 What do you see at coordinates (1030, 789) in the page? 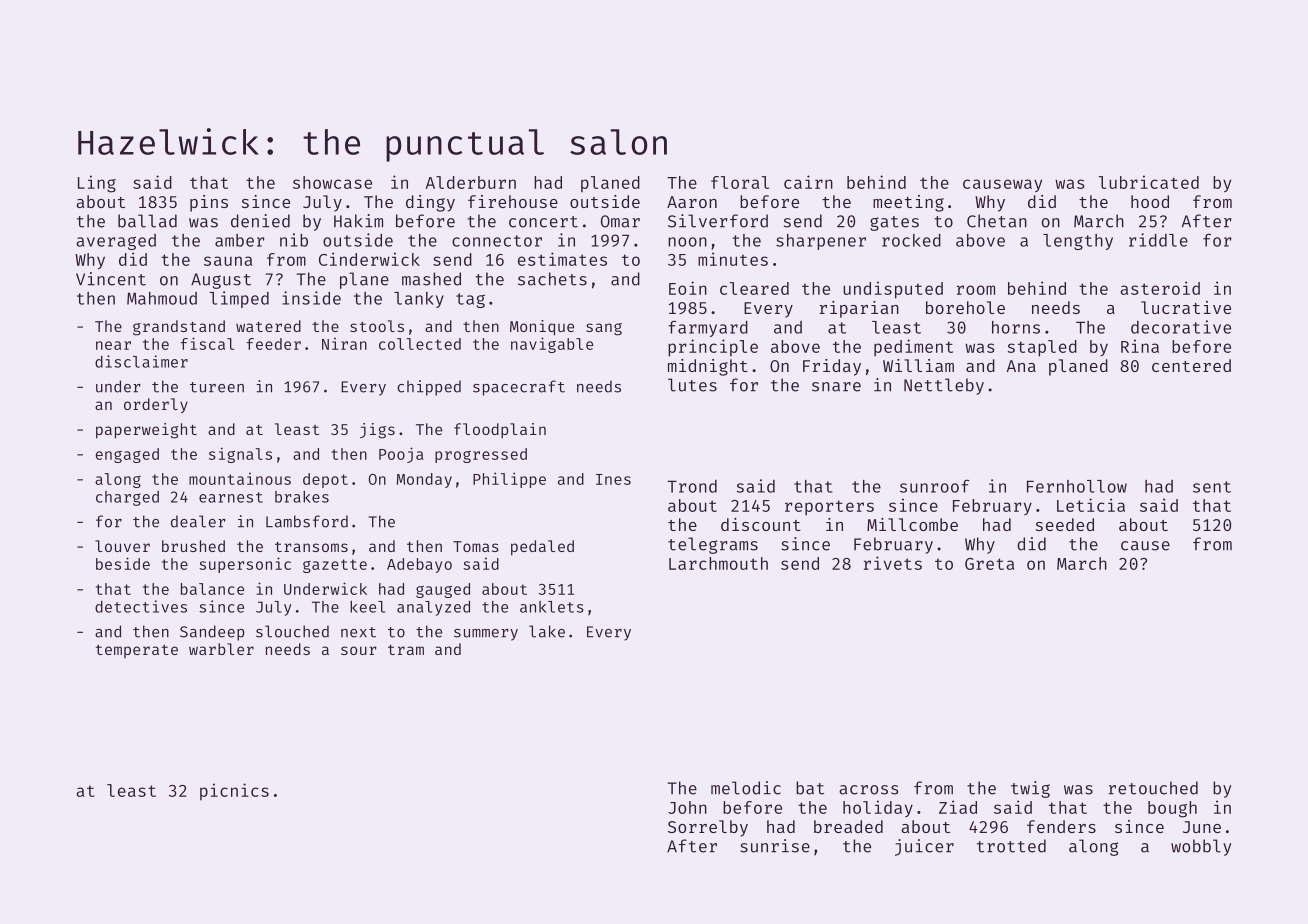
I see `twig` at bounding box center [1030, 789].
